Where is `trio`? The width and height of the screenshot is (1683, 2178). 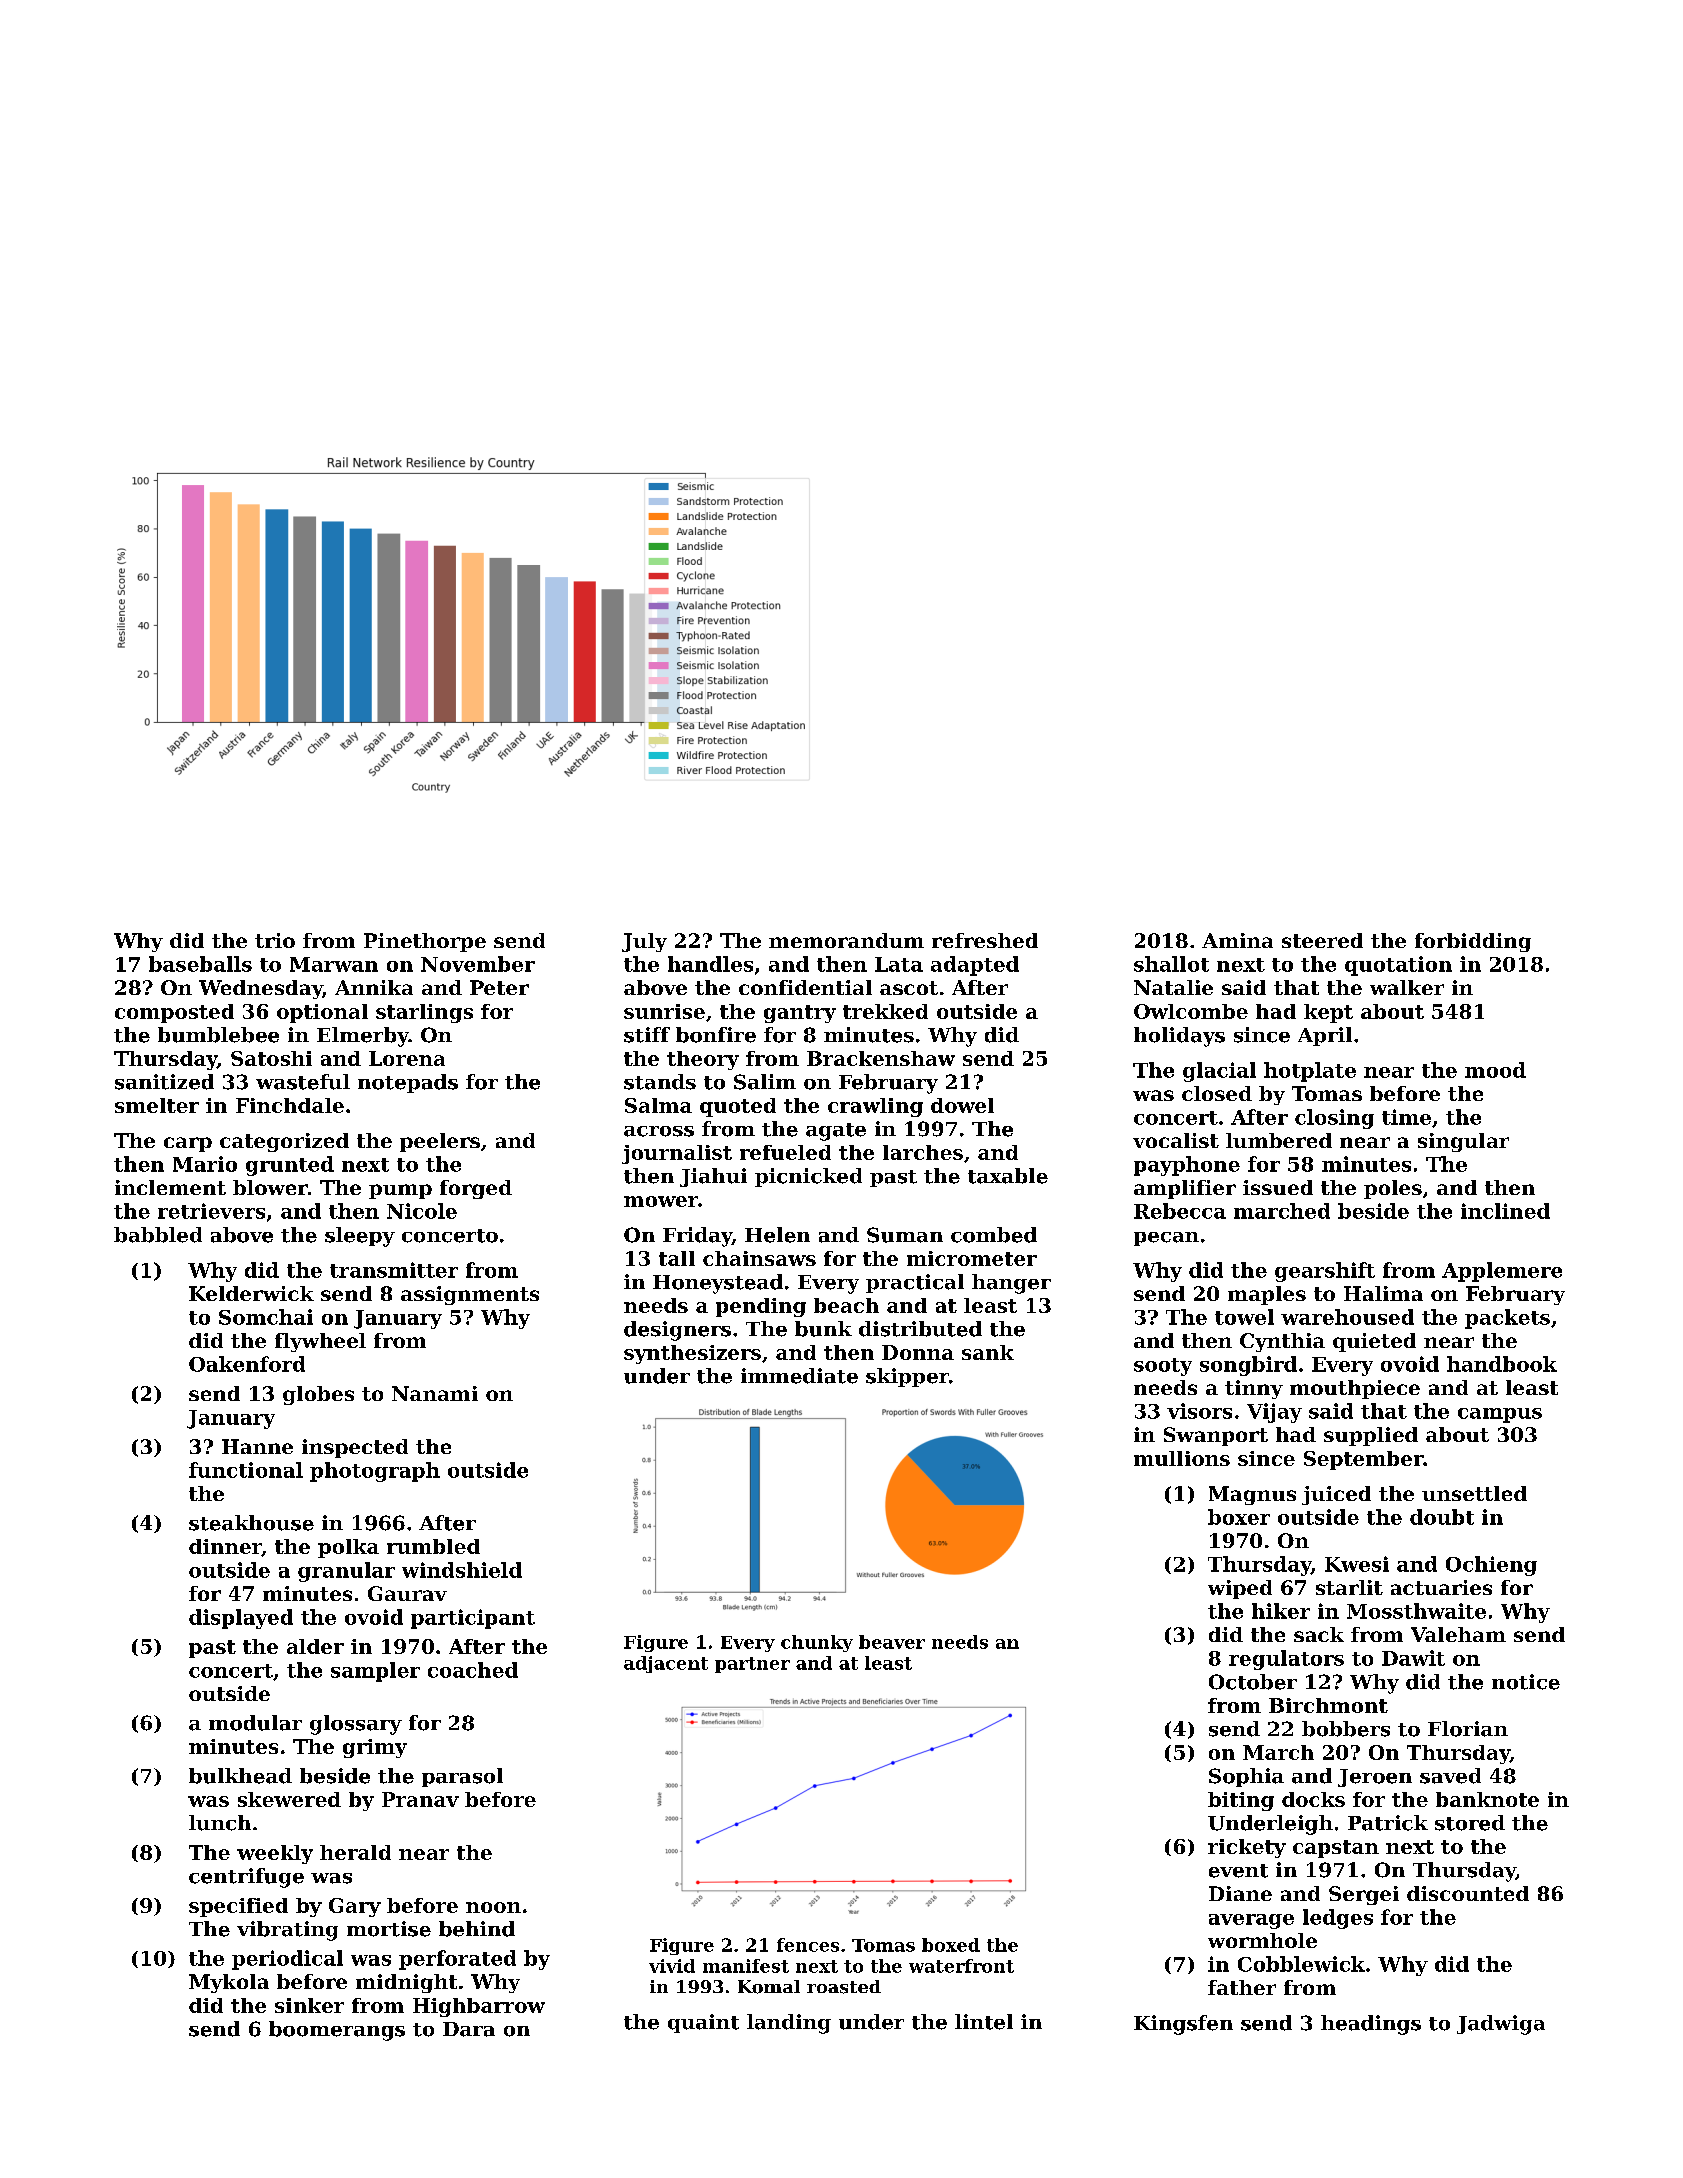 trio is located at coordinates (275, 940).
